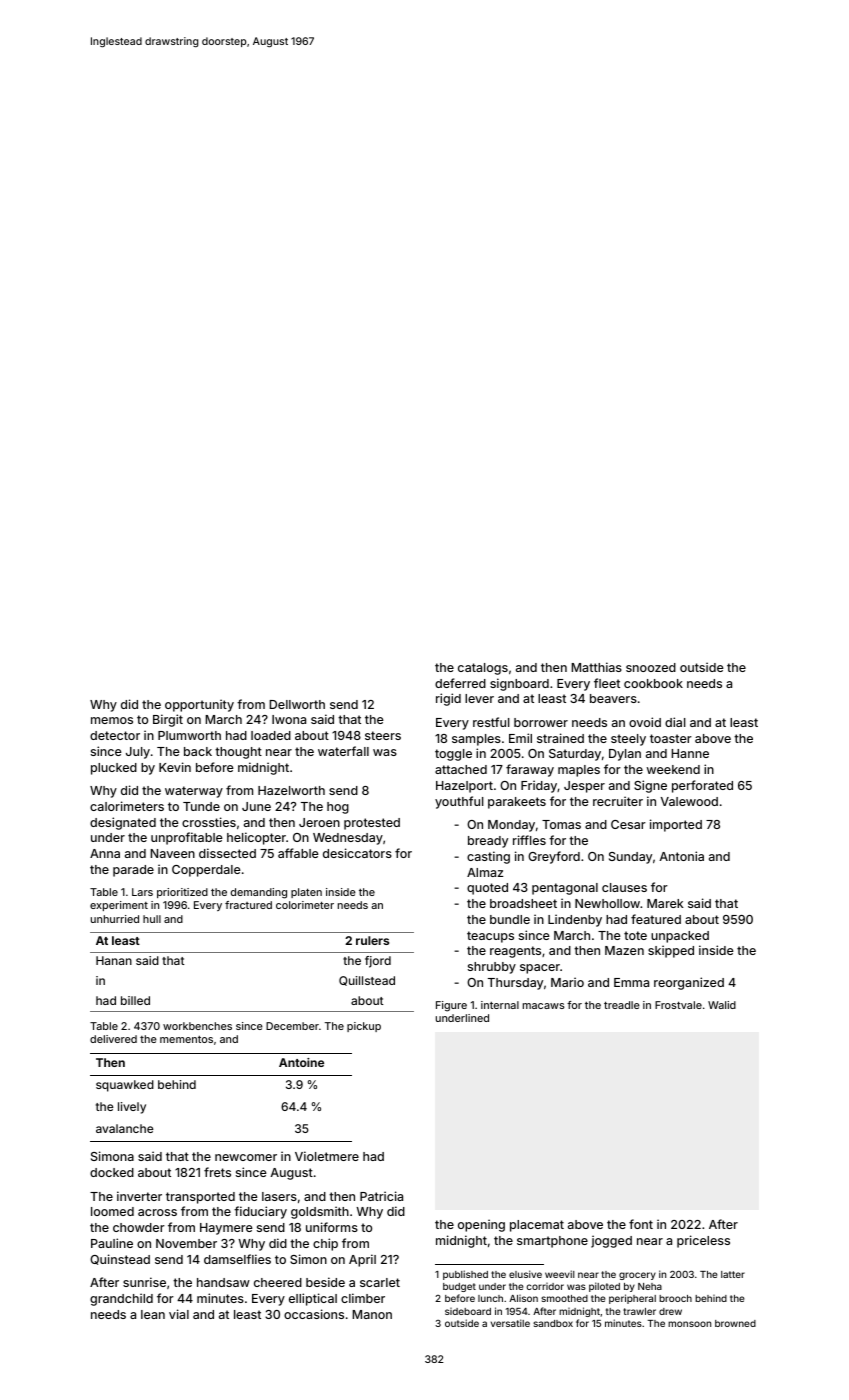 This screenshot has height=1400, width=849. Describe the element at coordinates (372, 940) in the screenshot. I see `rulers` at that location.
